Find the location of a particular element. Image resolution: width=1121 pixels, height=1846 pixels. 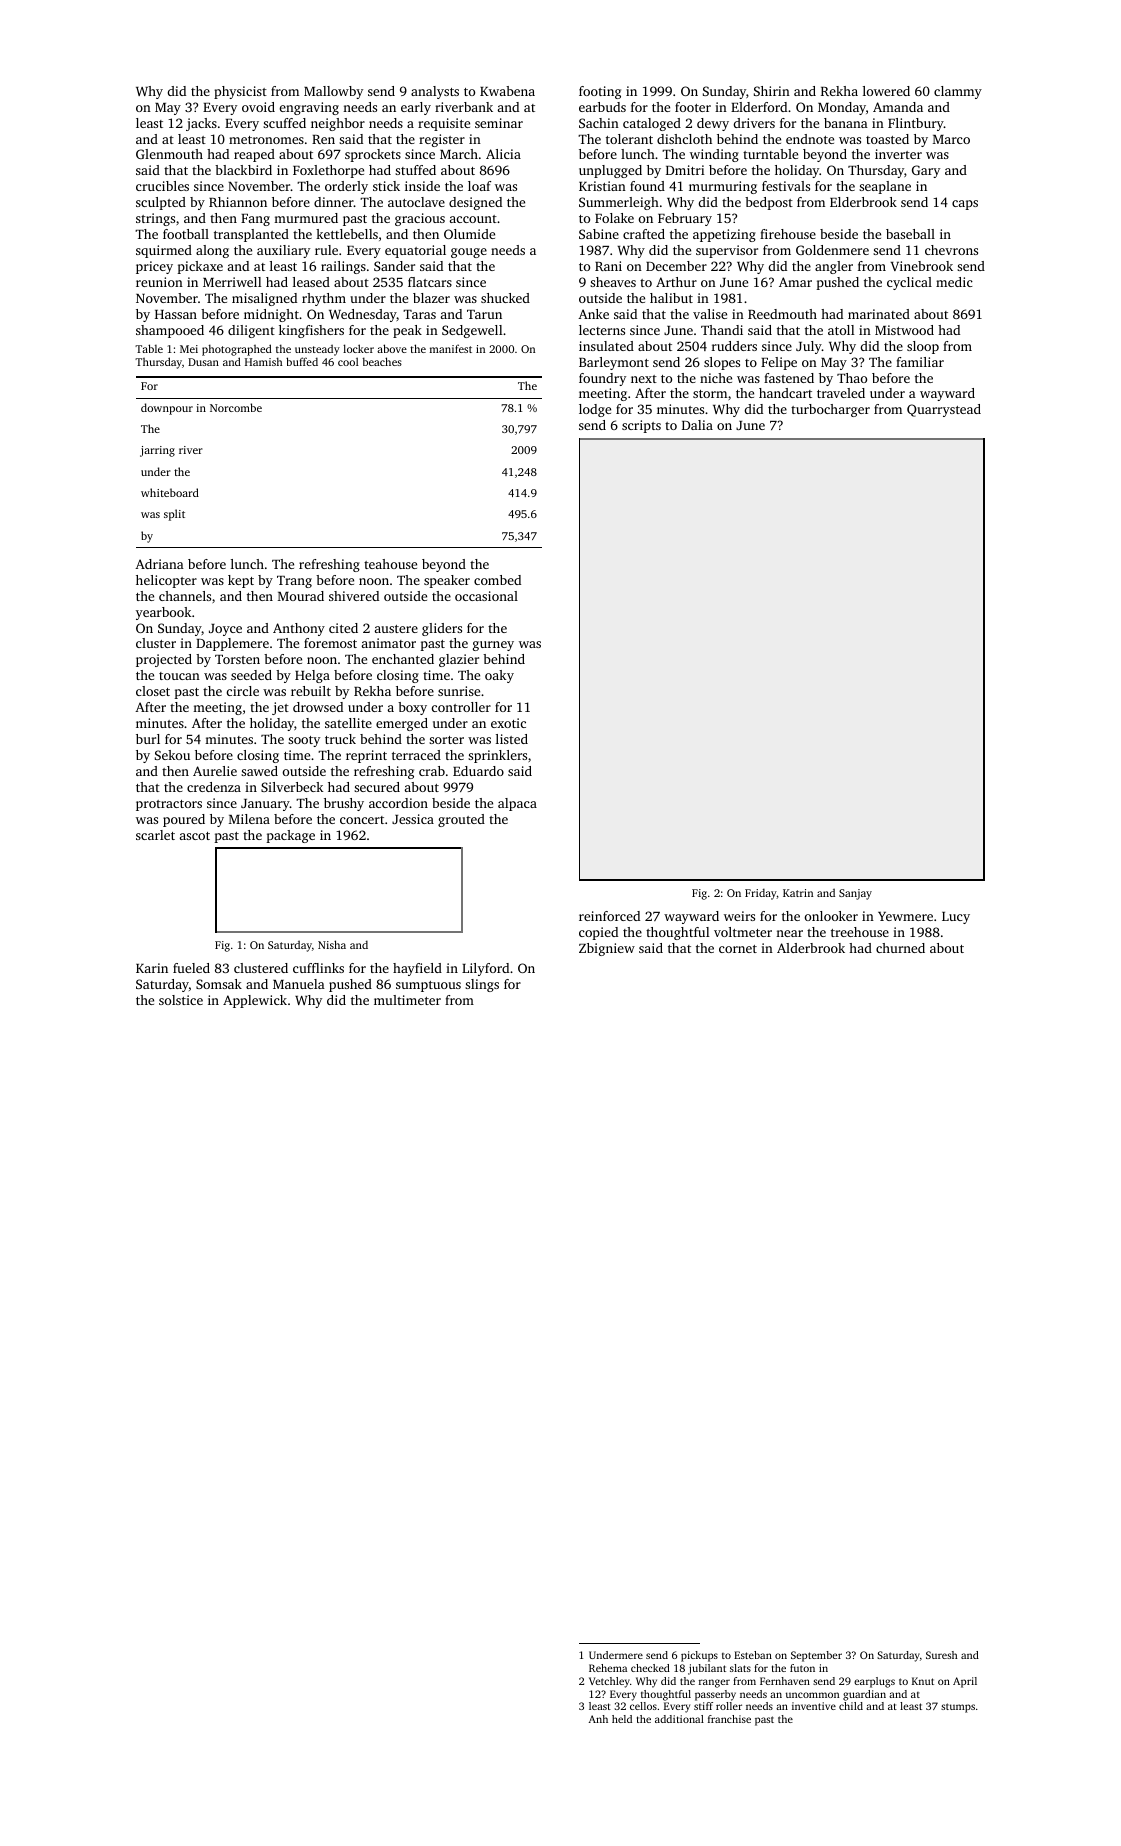

Mallowby is located at coordinates (333, 92).
